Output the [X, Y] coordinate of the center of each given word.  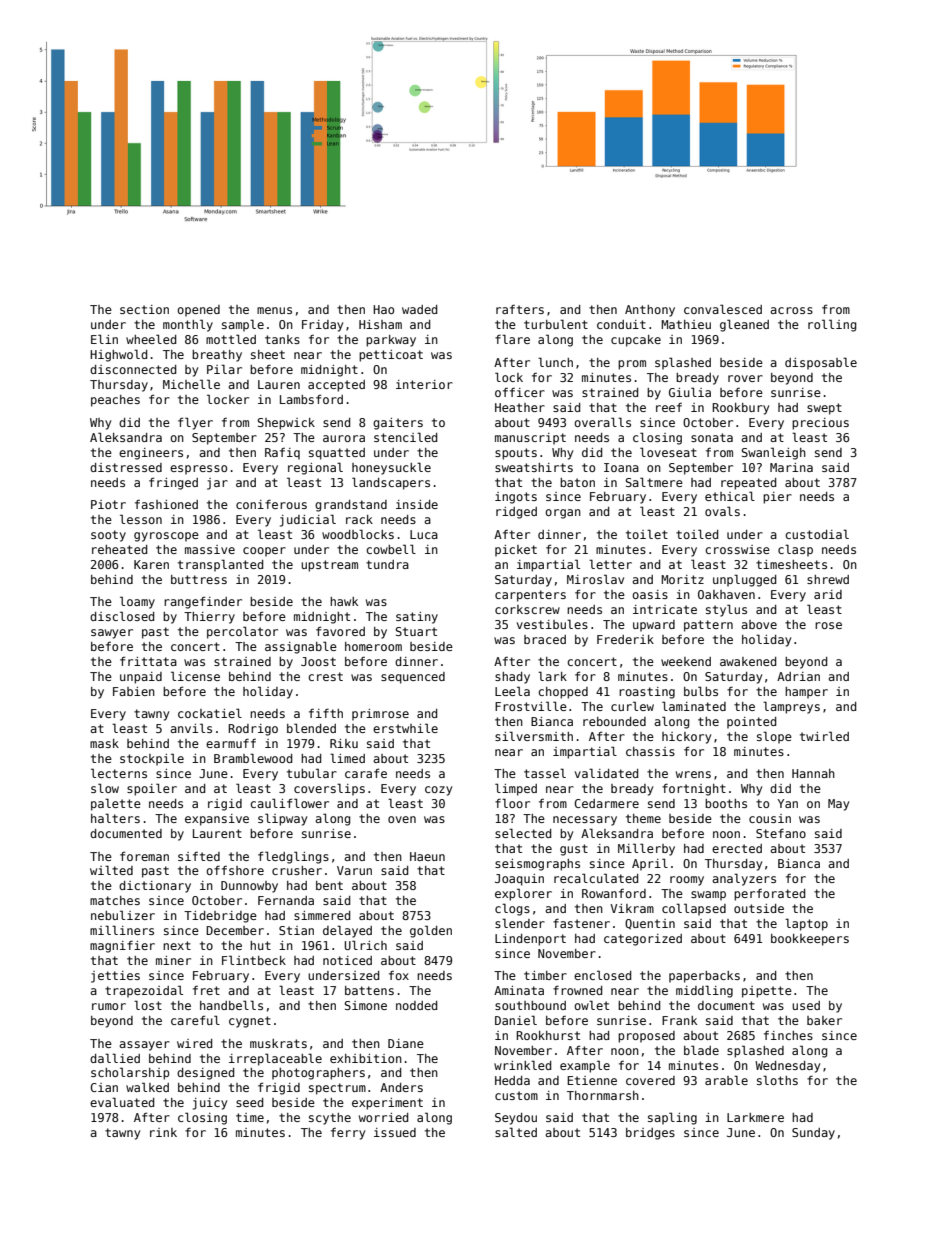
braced [545, 639]
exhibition [366, 1058]
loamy [137, 602]
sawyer [112, 634]
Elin [104, 339]
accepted [336, 386]
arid [828, 594]
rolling [832, 325]
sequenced [413, 678]
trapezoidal [144, 991]
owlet [591, 1005]
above [759, 624]
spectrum [337, 1089]
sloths [777, 1080]
